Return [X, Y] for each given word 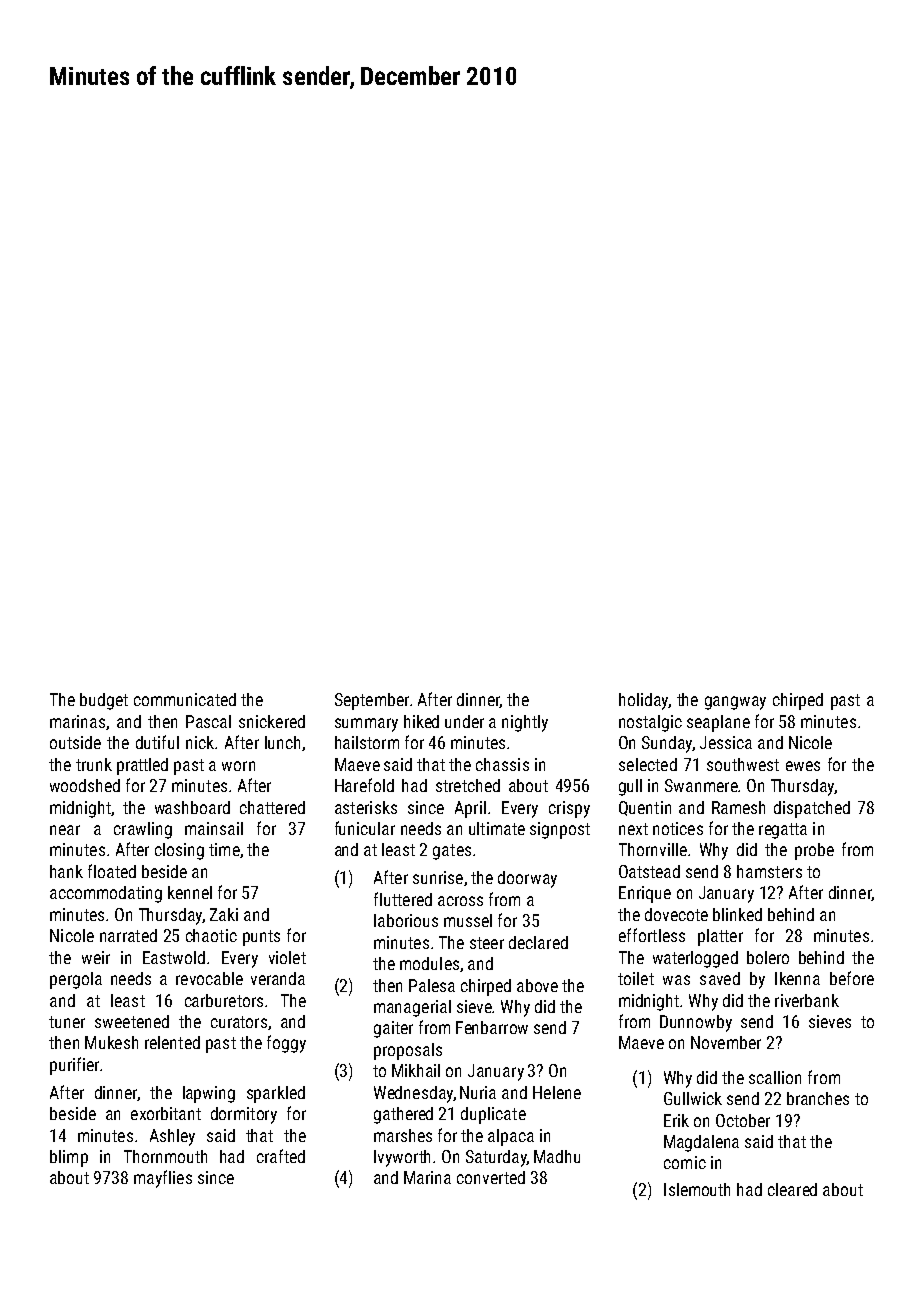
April [470, 809]
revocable [209, 978]
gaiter [393, 1029]
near [65, 830]
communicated [185, 699]
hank [66, 871]
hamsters [769, 871]
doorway [527, 879]
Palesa [432, 985]
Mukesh [111, 1042]
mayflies [163, 1179]
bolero [768, 957]
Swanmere [701, 785]
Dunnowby [696, 1023]
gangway [735, 703]
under [464, 721]
